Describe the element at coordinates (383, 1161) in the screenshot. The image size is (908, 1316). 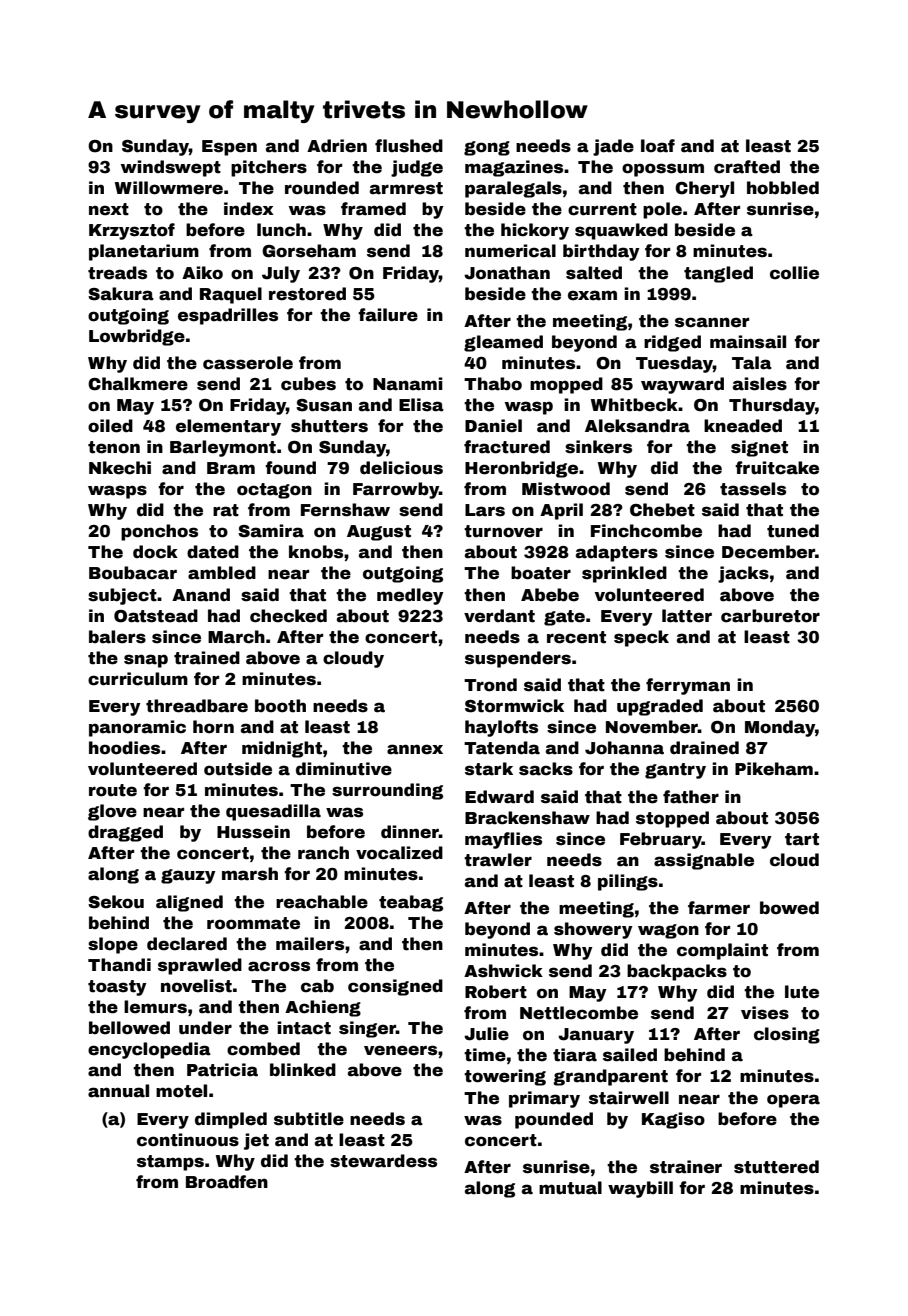
I see `stewardess` at that location.
